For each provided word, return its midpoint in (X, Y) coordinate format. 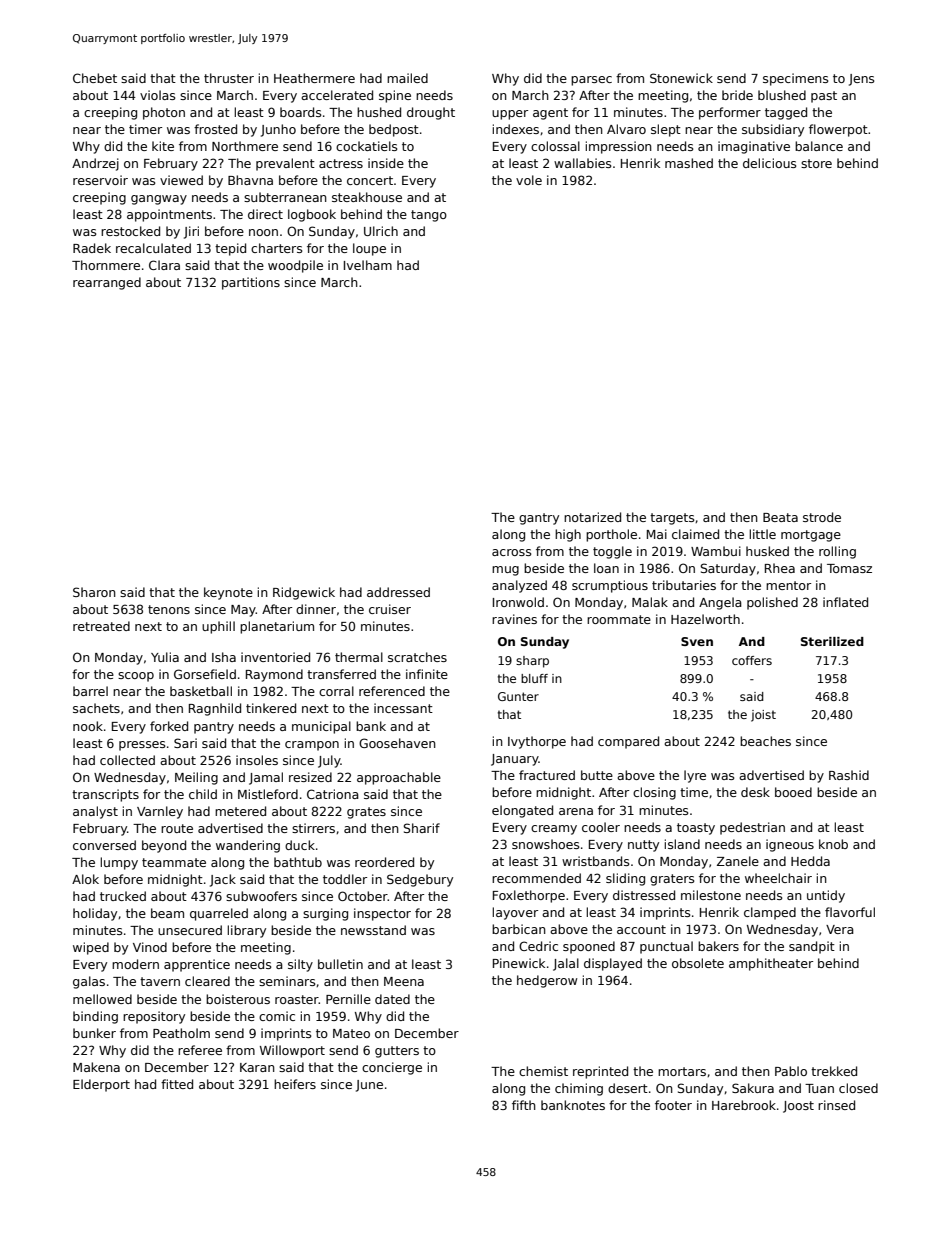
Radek (92, 248)
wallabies (583, 163)
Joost (798, 1107)
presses (142, 746)
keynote (228, 593)
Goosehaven (397, 743)
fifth (524, 1105)
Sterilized (832, 641)
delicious (770, 163)
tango (429, 216)
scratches (417, 657)
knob (833, 844)
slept (666, 130)
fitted (177, 1084)
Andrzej (95, 164)
